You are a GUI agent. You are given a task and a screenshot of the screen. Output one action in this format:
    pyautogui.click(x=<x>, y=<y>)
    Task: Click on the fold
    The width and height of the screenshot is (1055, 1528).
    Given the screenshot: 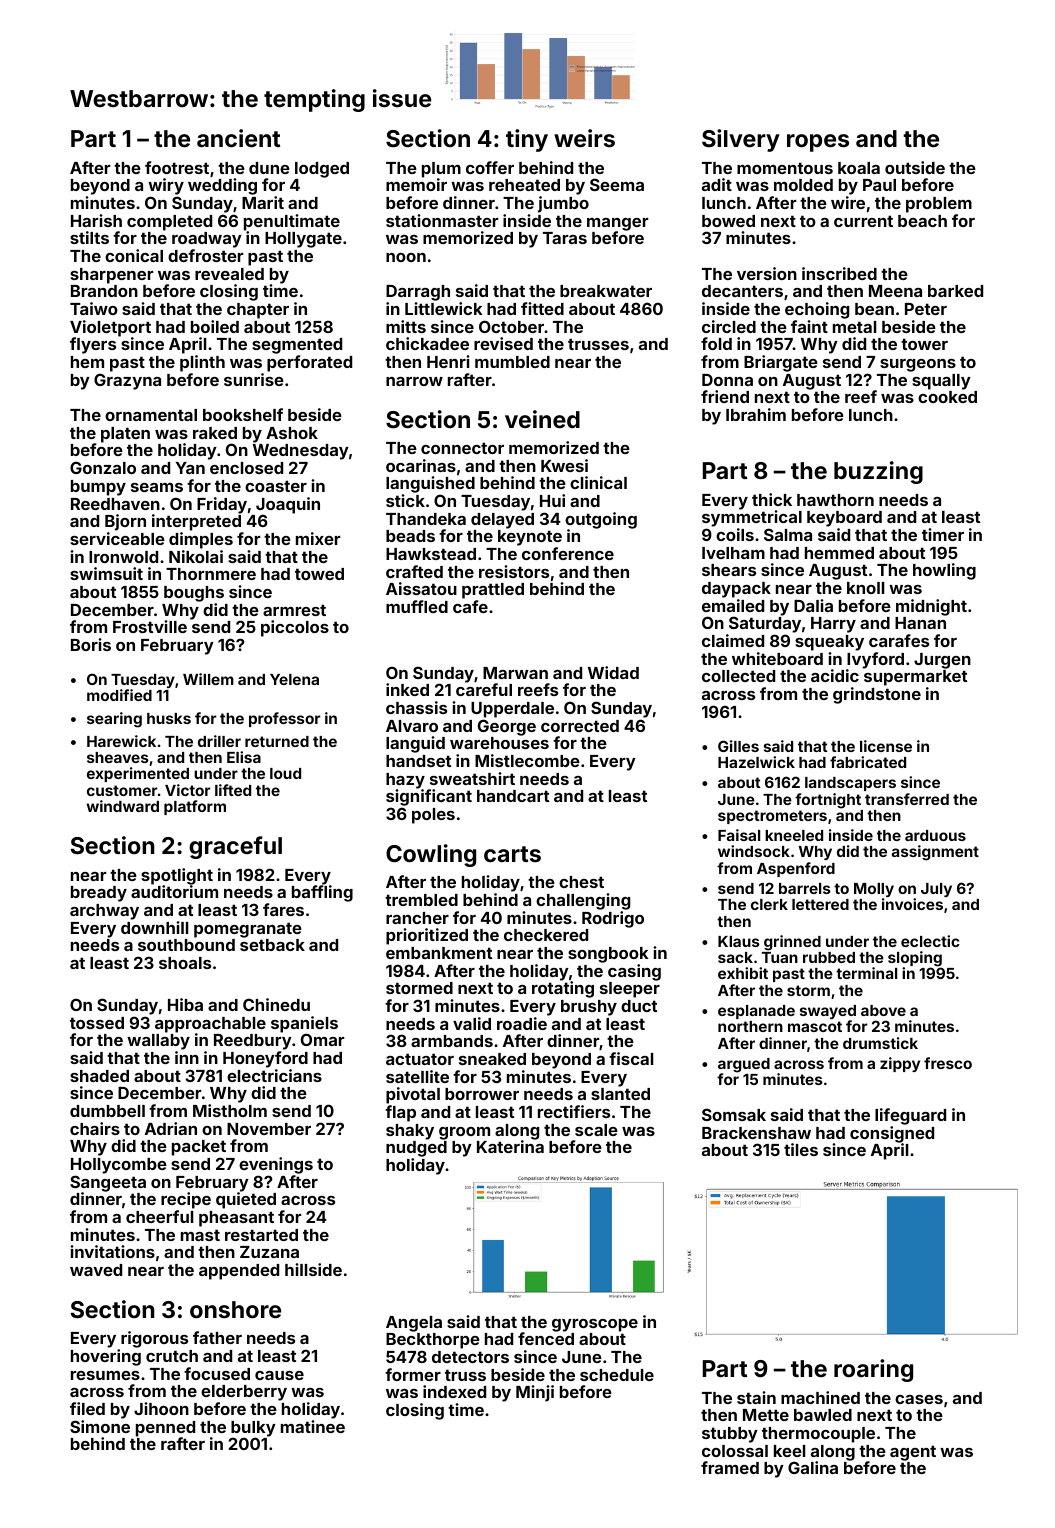 What is the action you would take?
    pyautogui.click(x=716, y=343)
